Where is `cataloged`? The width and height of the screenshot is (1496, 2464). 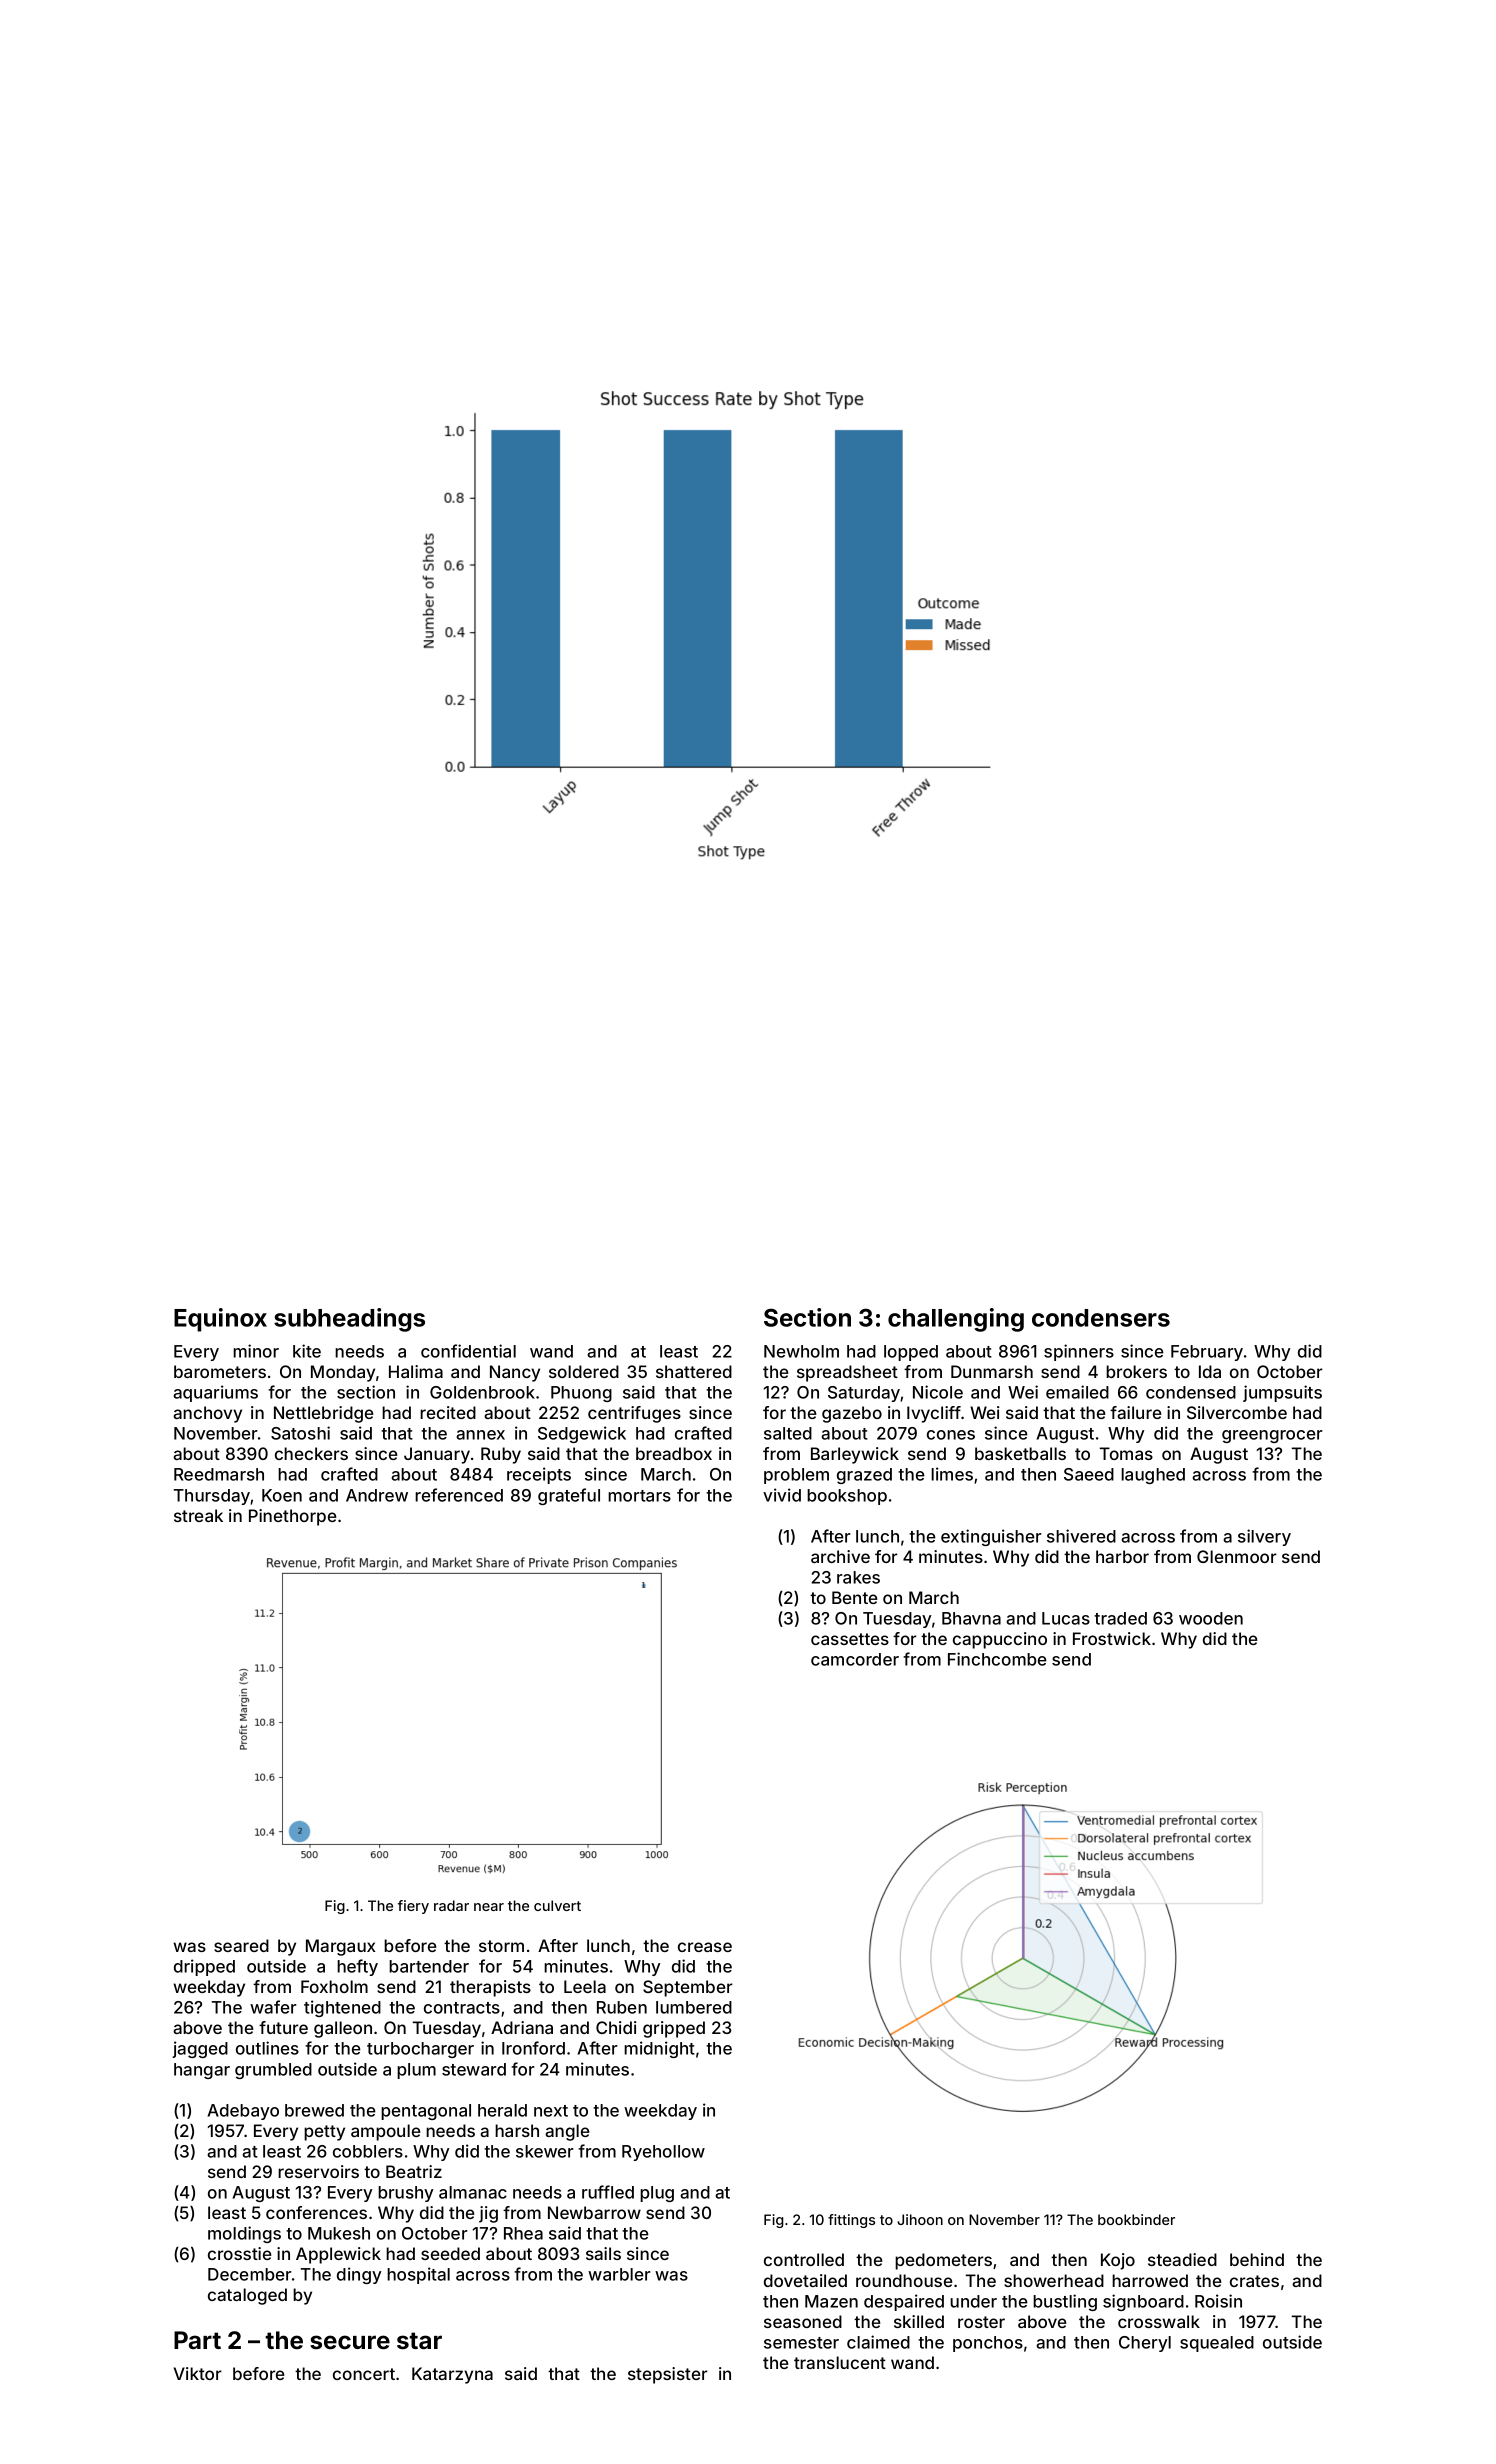 cataloged is located at coordinates (247, 2296).
